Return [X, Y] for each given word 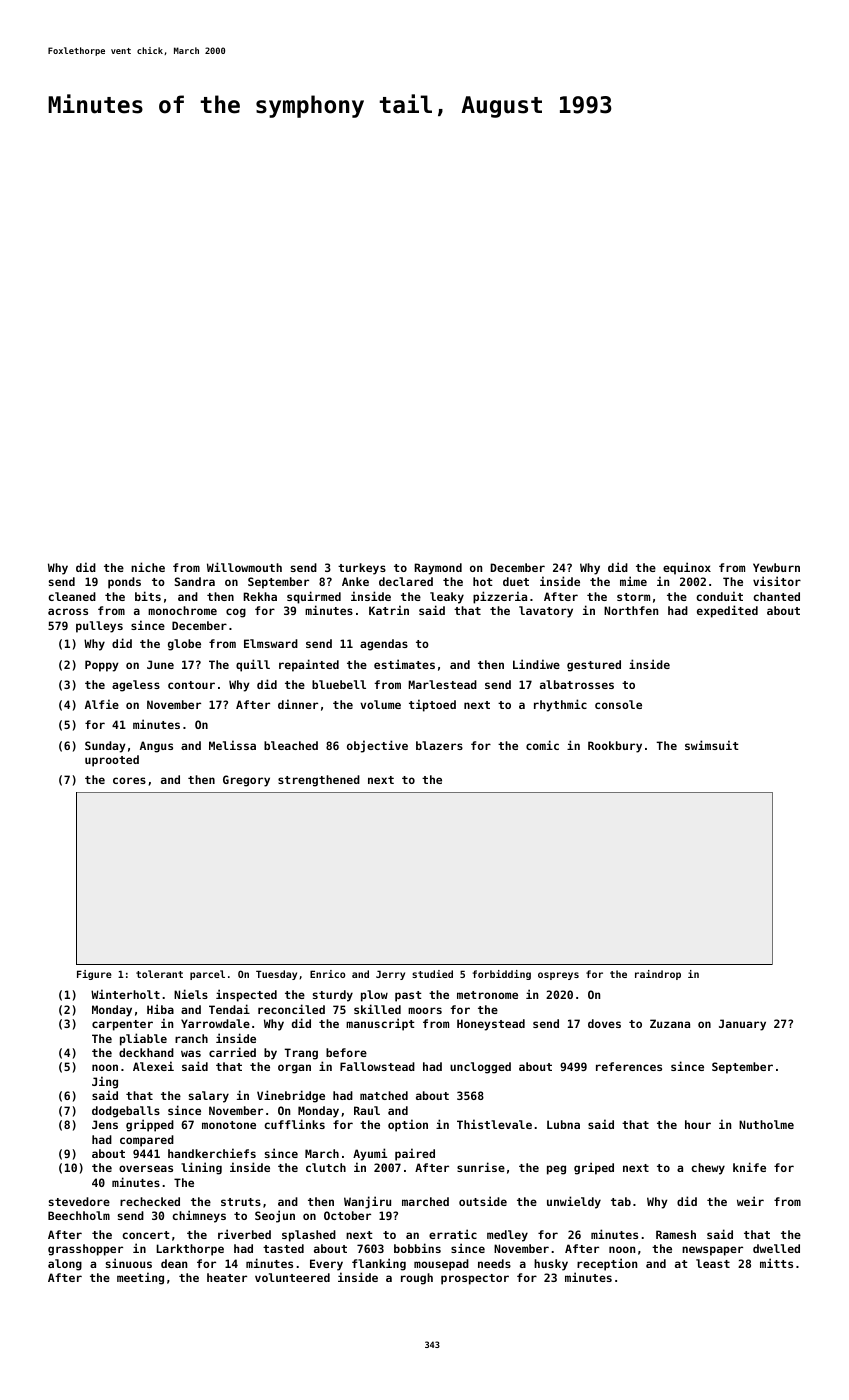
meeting [140, 1278]
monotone [229, 1125]
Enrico [327, 974]
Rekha [260, 596]
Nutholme [766, 1124]
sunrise [481, 1167]
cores [129, 780]
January [742, 1025]
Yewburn [776, 567]
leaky [447, 598]
